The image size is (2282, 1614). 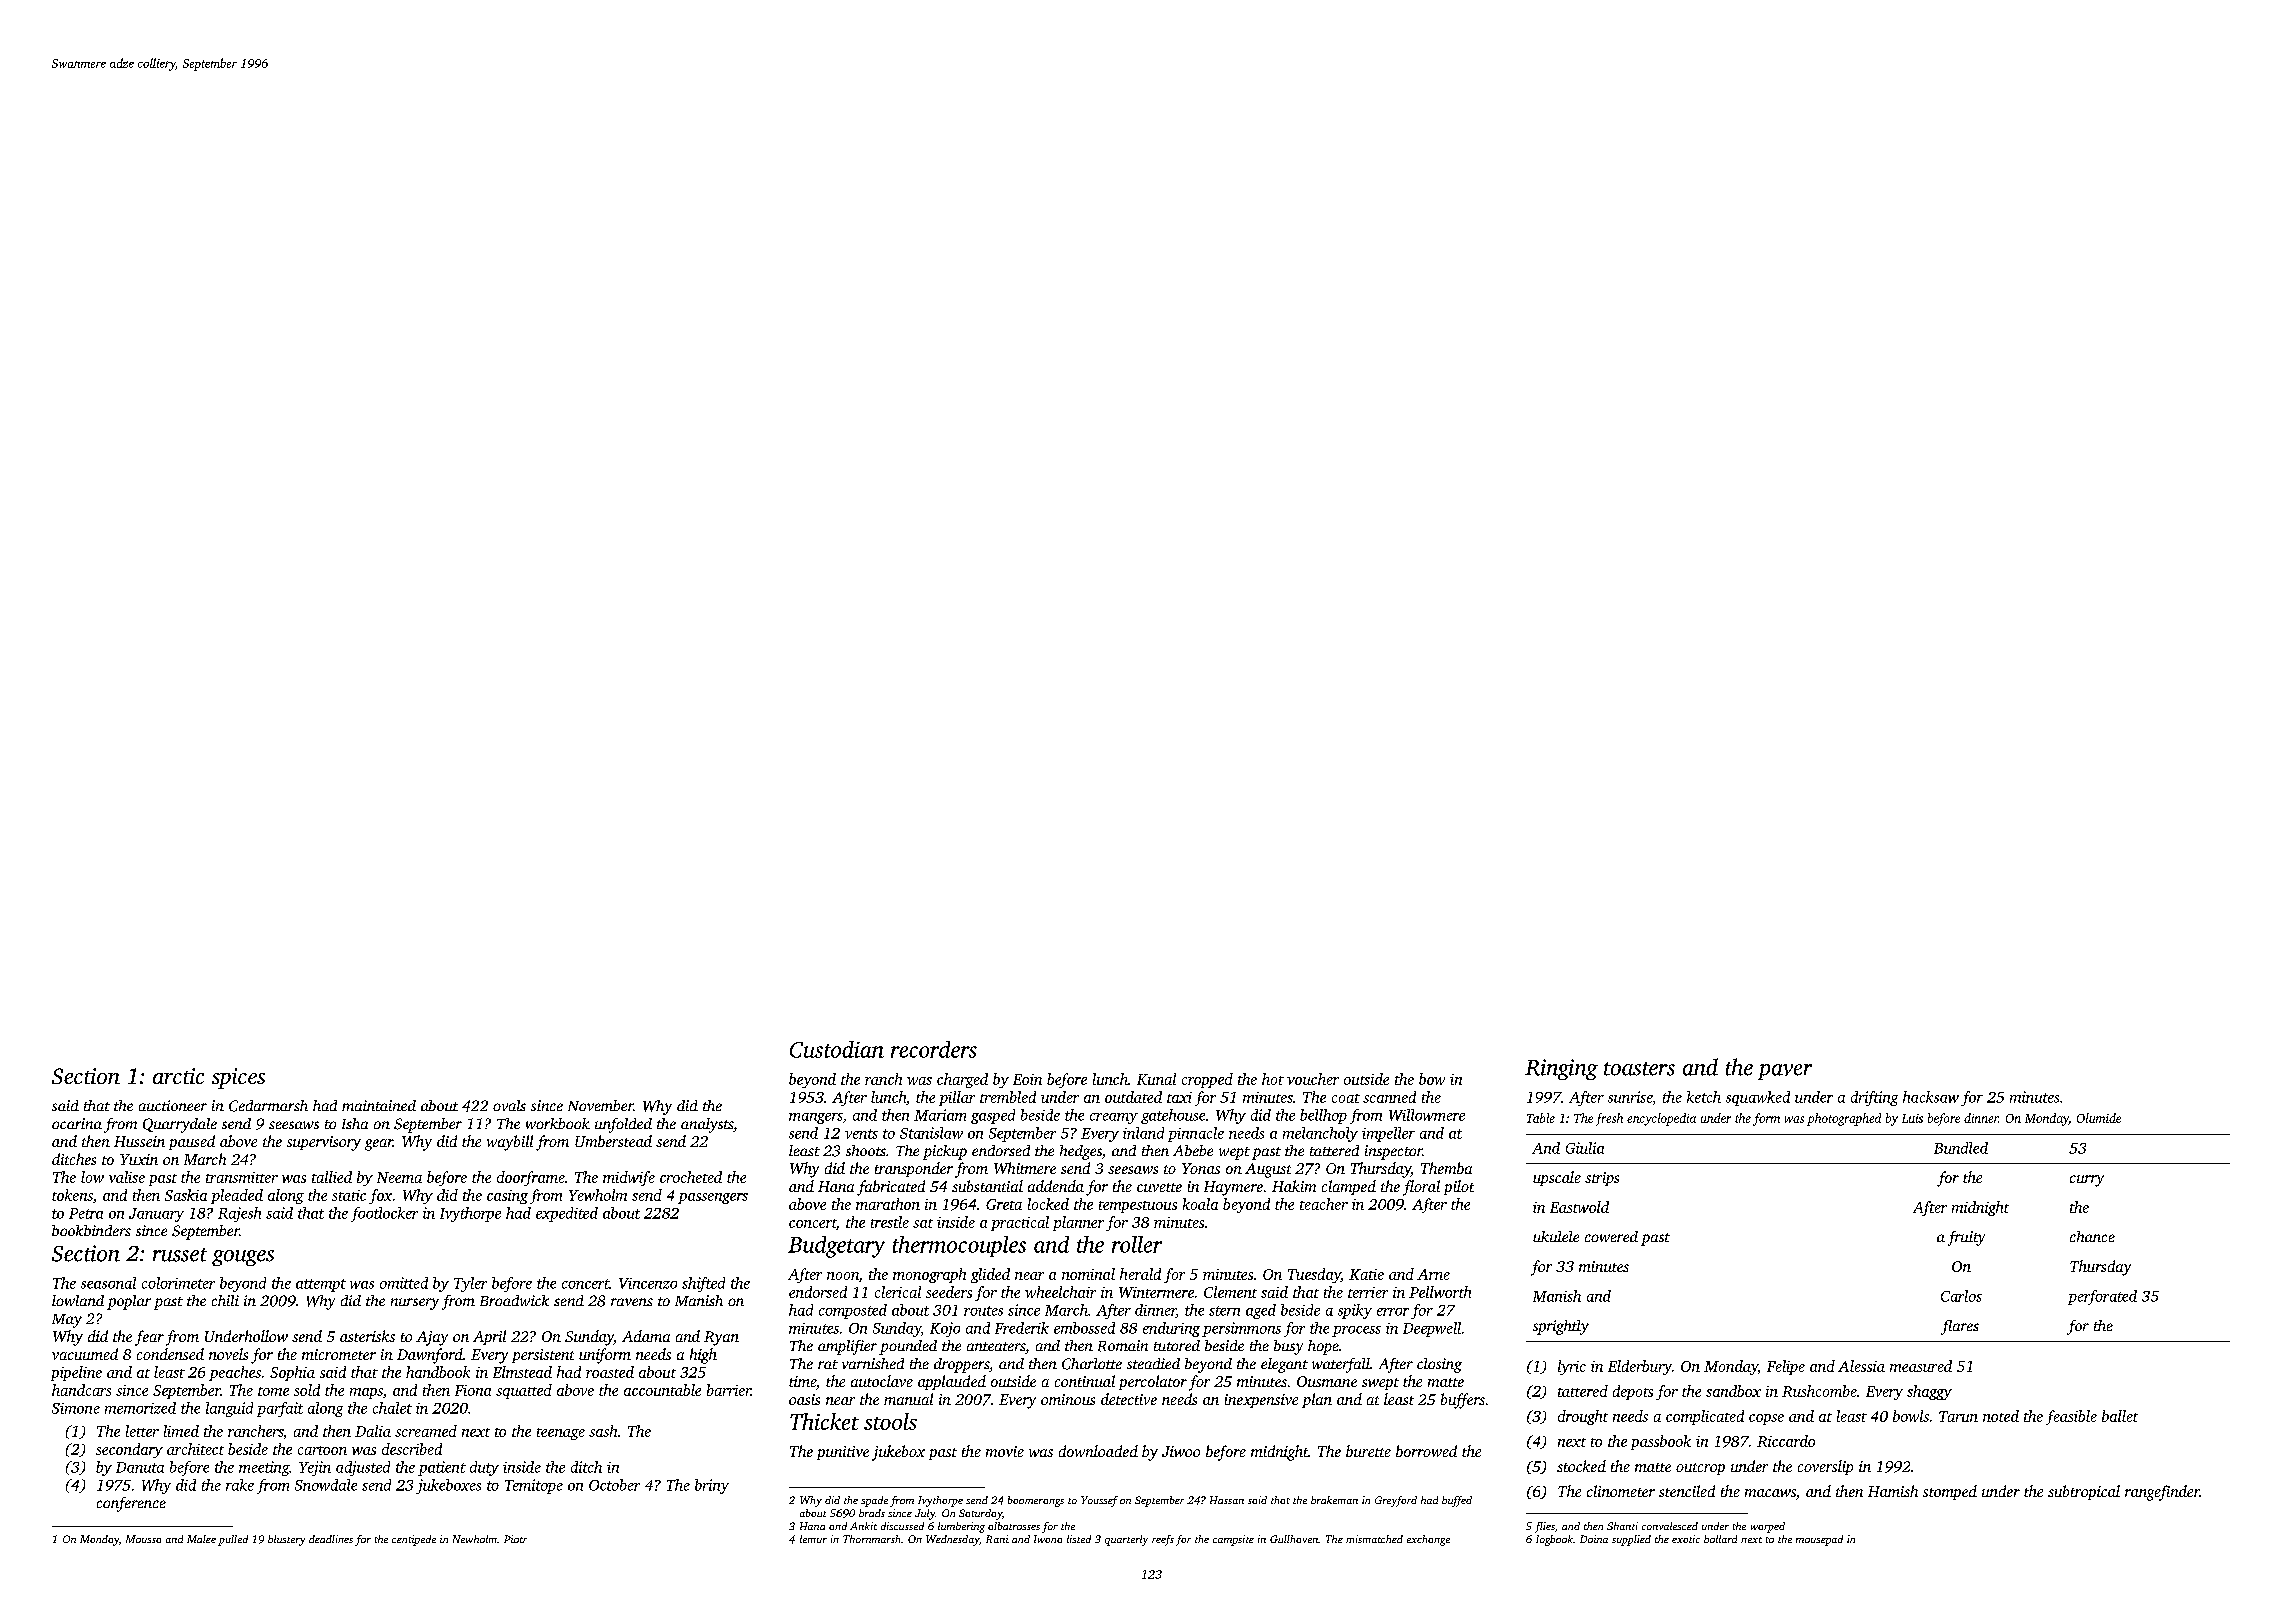 What do you see at coordinates (1583, 1417) in the screenshot?
I see `drought` at bounding box center [1583, 1417].
